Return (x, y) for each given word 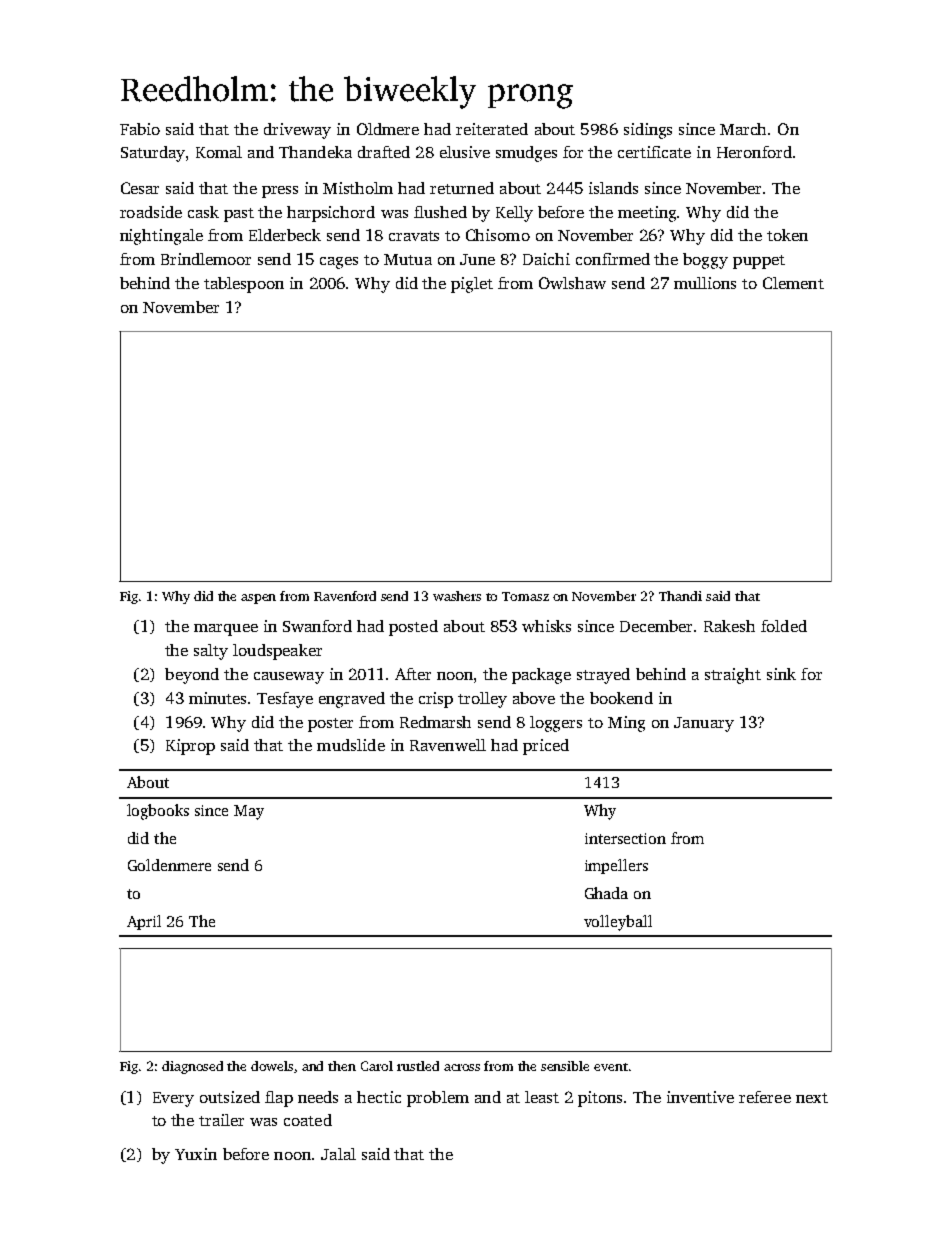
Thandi (680, 596)
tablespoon (244, 285)
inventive (700, 1097)
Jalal (338, 1154)
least (542, 1097)
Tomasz (525, 596)
